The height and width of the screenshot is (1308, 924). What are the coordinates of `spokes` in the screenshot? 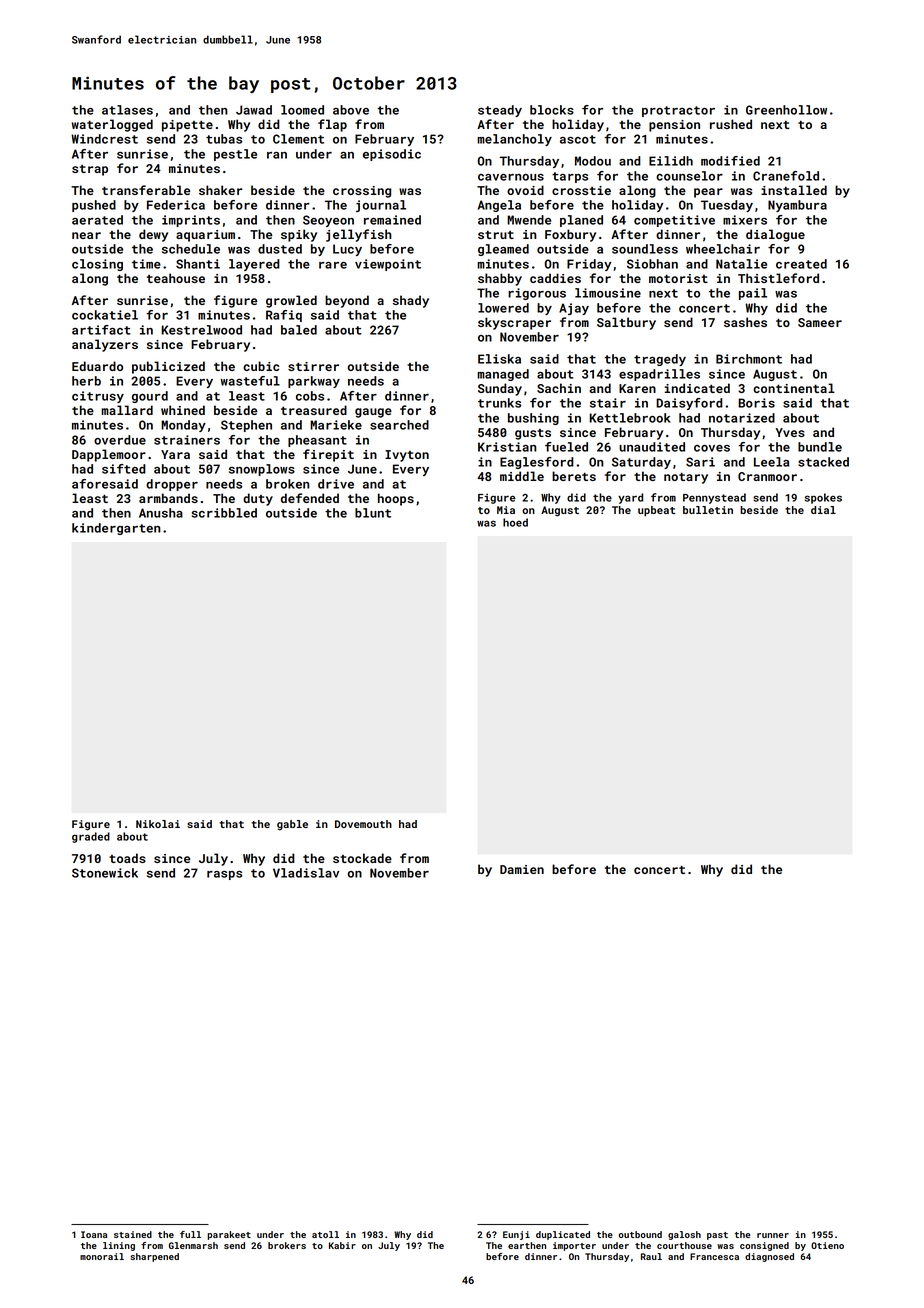 It's located at (823, 498).
